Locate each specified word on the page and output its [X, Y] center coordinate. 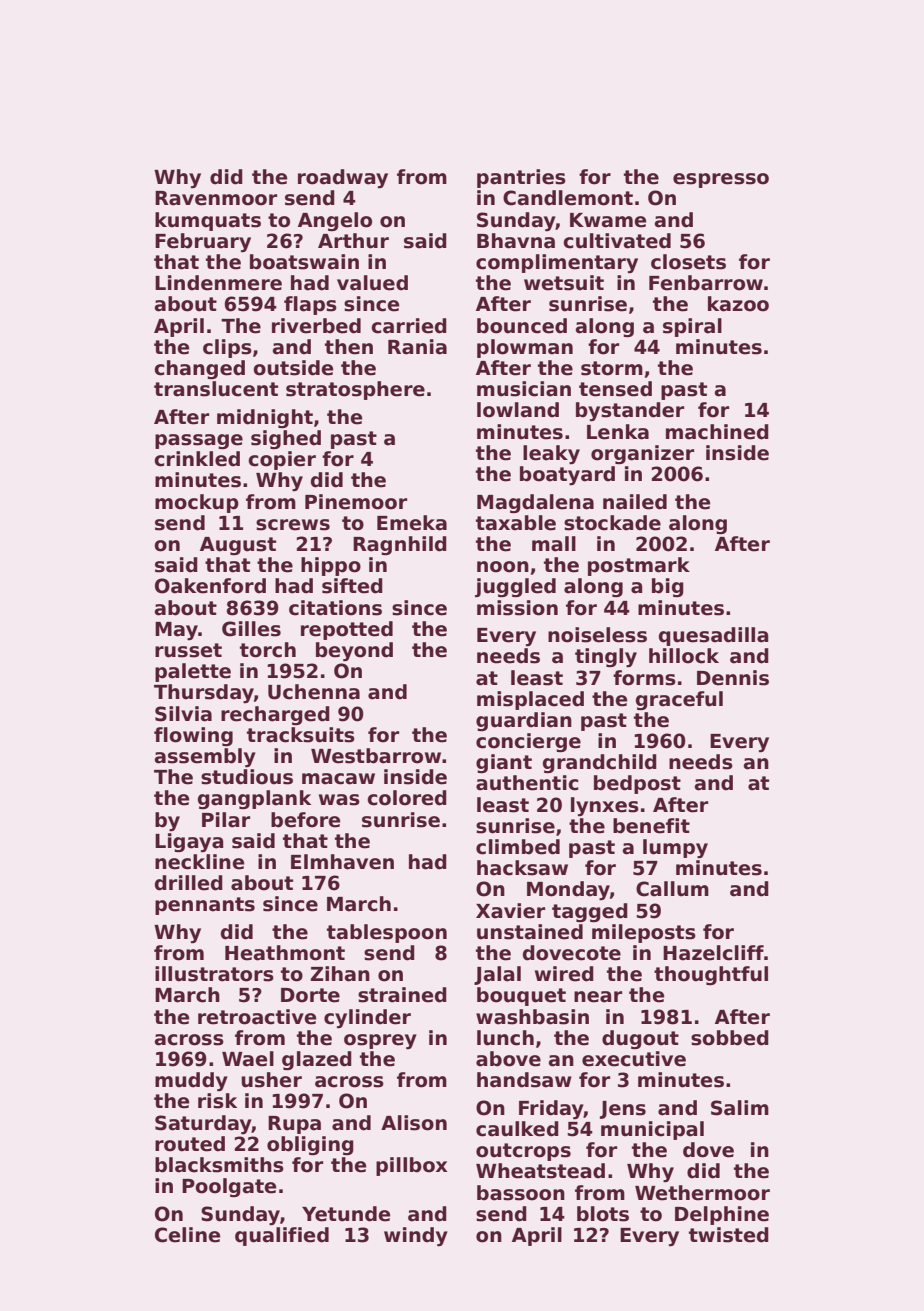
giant [504, 763]
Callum [672, 889]
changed [199, 369]
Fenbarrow [706, 283]
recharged [275, 715]
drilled [189, 883]
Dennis [733, 678]
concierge [528, 742]
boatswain [304, 262]
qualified [282, 1236]
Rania [417, 347]
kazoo [738, 304]
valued [372, 283]
